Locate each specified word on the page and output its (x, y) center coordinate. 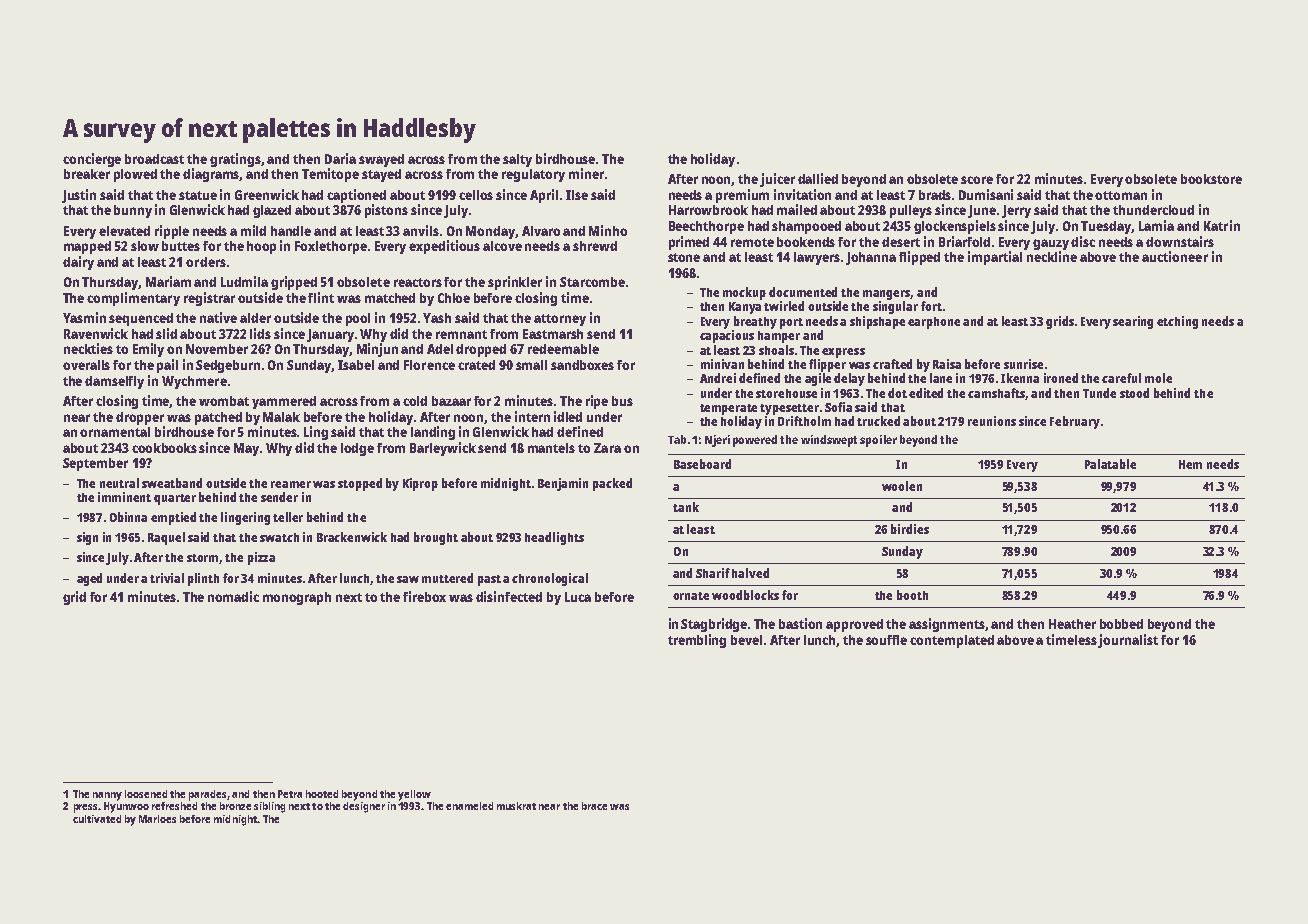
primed (689, 243)
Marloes (157, 819)
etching (1177, 322)
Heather (1072, 624)
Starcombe (592, 282)
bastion (800, 623)
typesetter (789, 409)
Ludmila (244, 281)
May (246, 449)
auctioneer (1175, 256)
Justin (79, 196)
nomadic (233, 596)
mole (1158, 378)
